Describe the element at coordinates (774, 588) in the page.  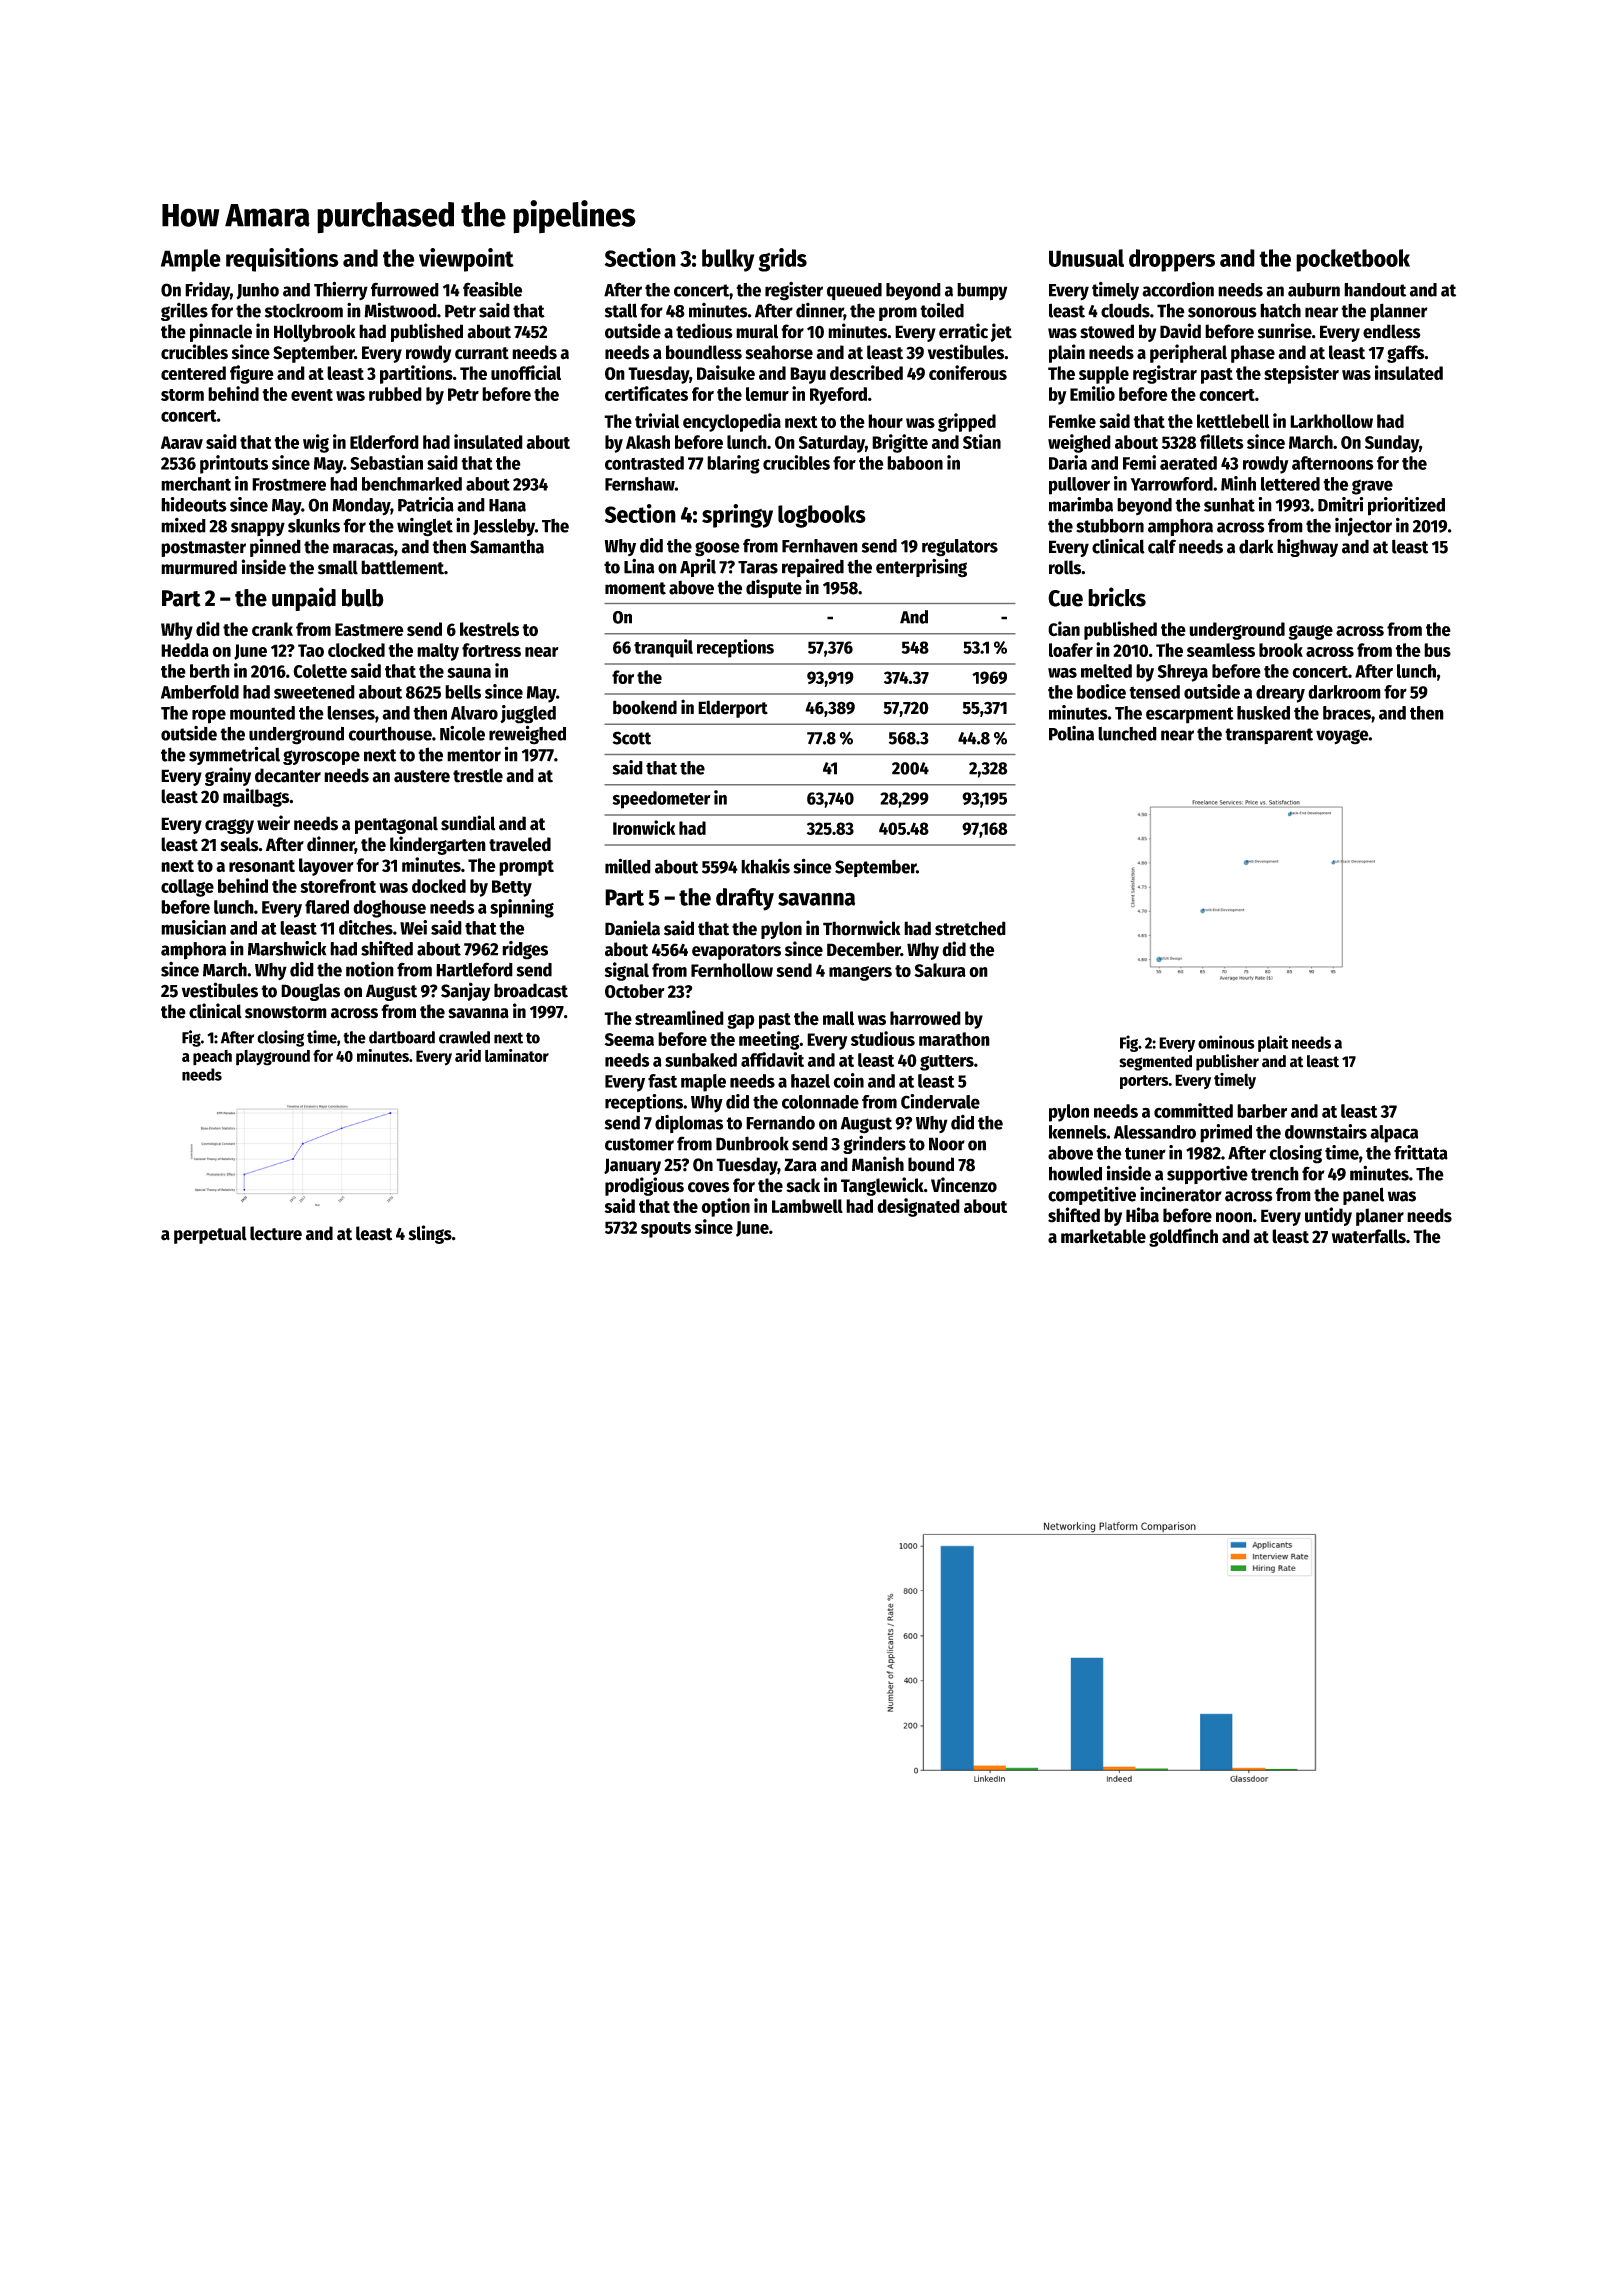
I see `dispute` at that location.
